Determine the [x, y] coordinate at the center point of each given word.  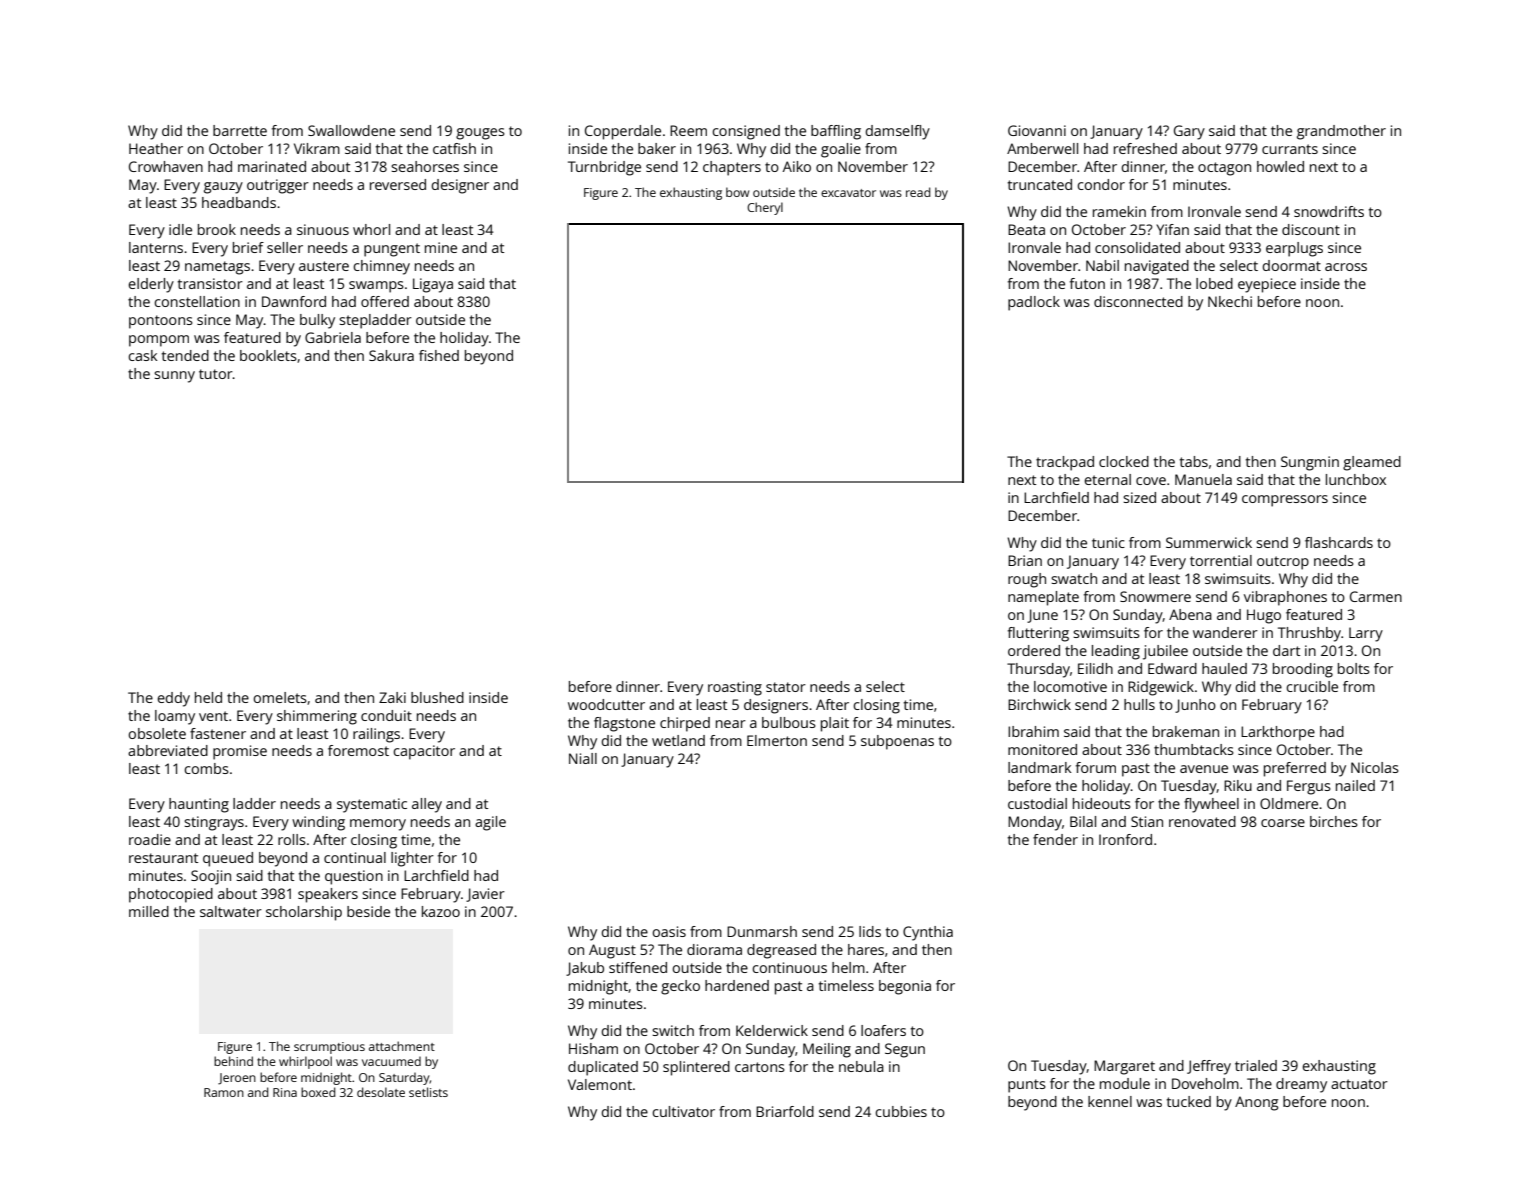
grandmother [1341, 132]
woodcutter [606, 704]
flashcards [1339, 542]
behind [233, 1061]
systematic [372, 805]
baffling [836, 132]
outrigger [278, 186]
